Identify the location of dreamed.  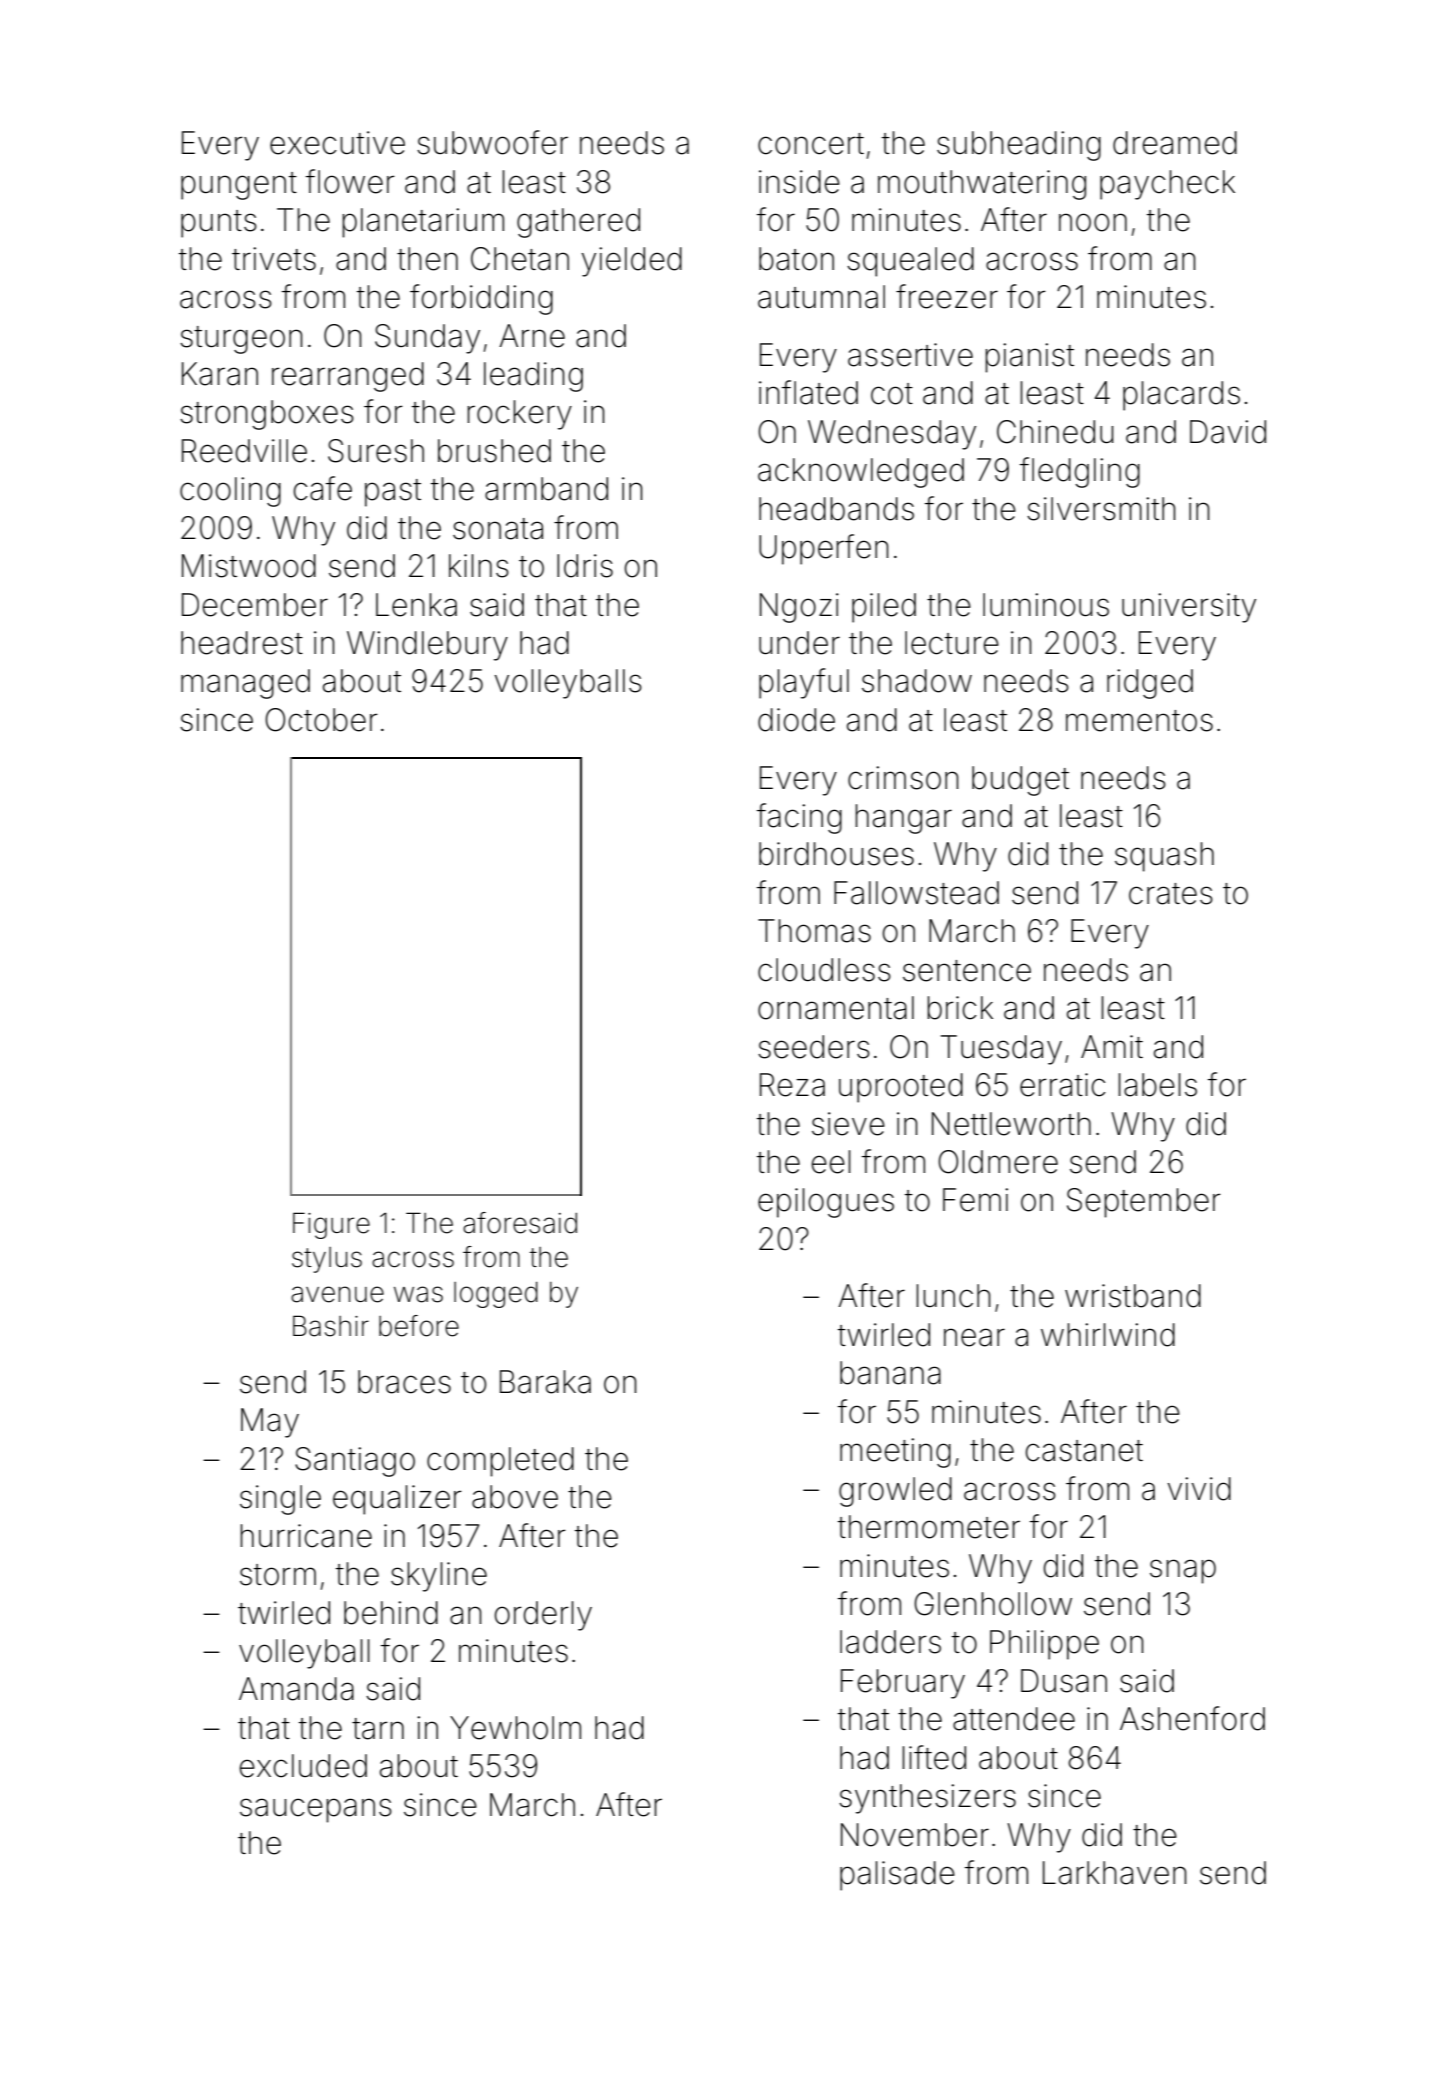
(1175, 143).
